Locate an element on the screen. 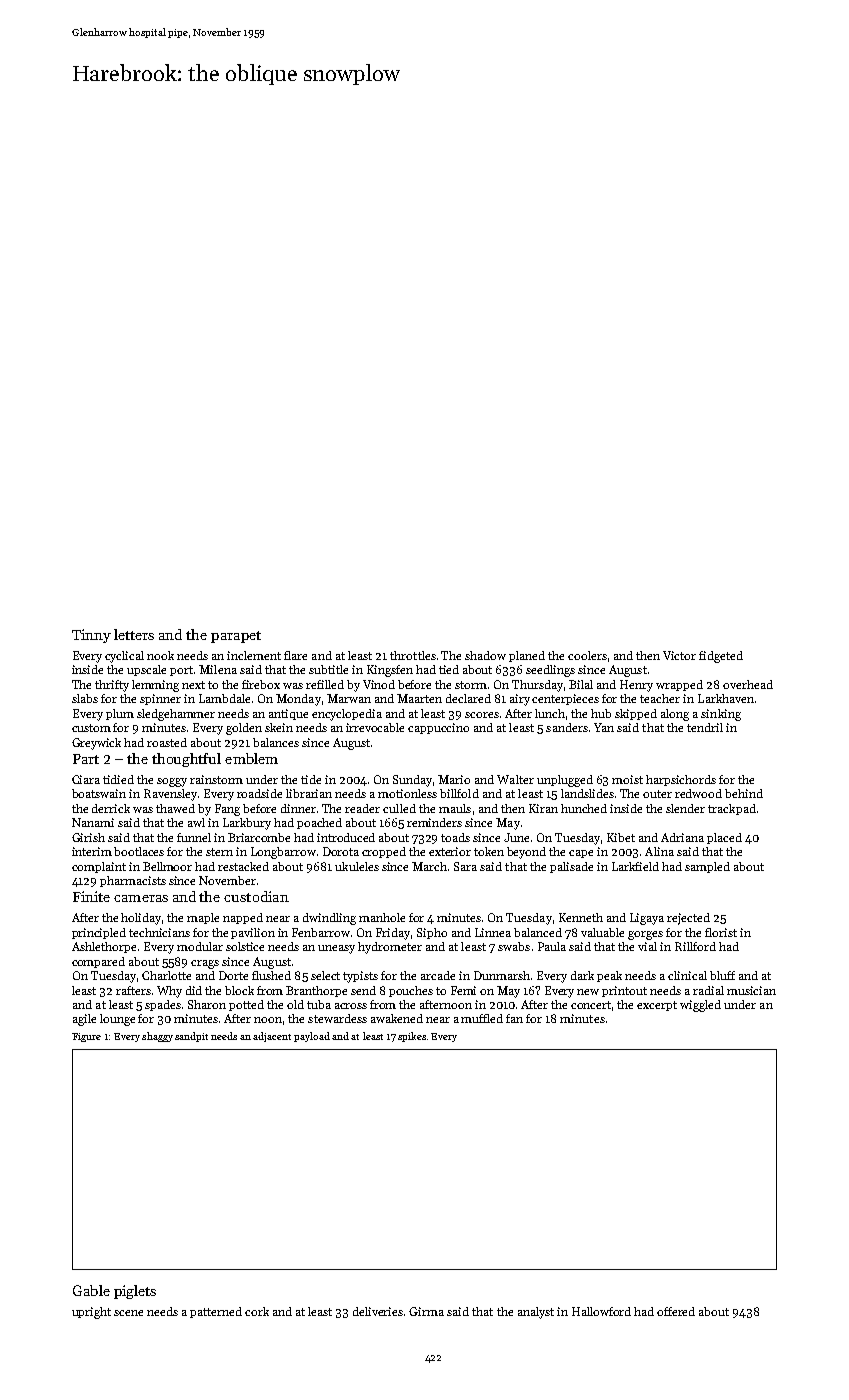  fidgeted is located at coordinates (721, 657).
